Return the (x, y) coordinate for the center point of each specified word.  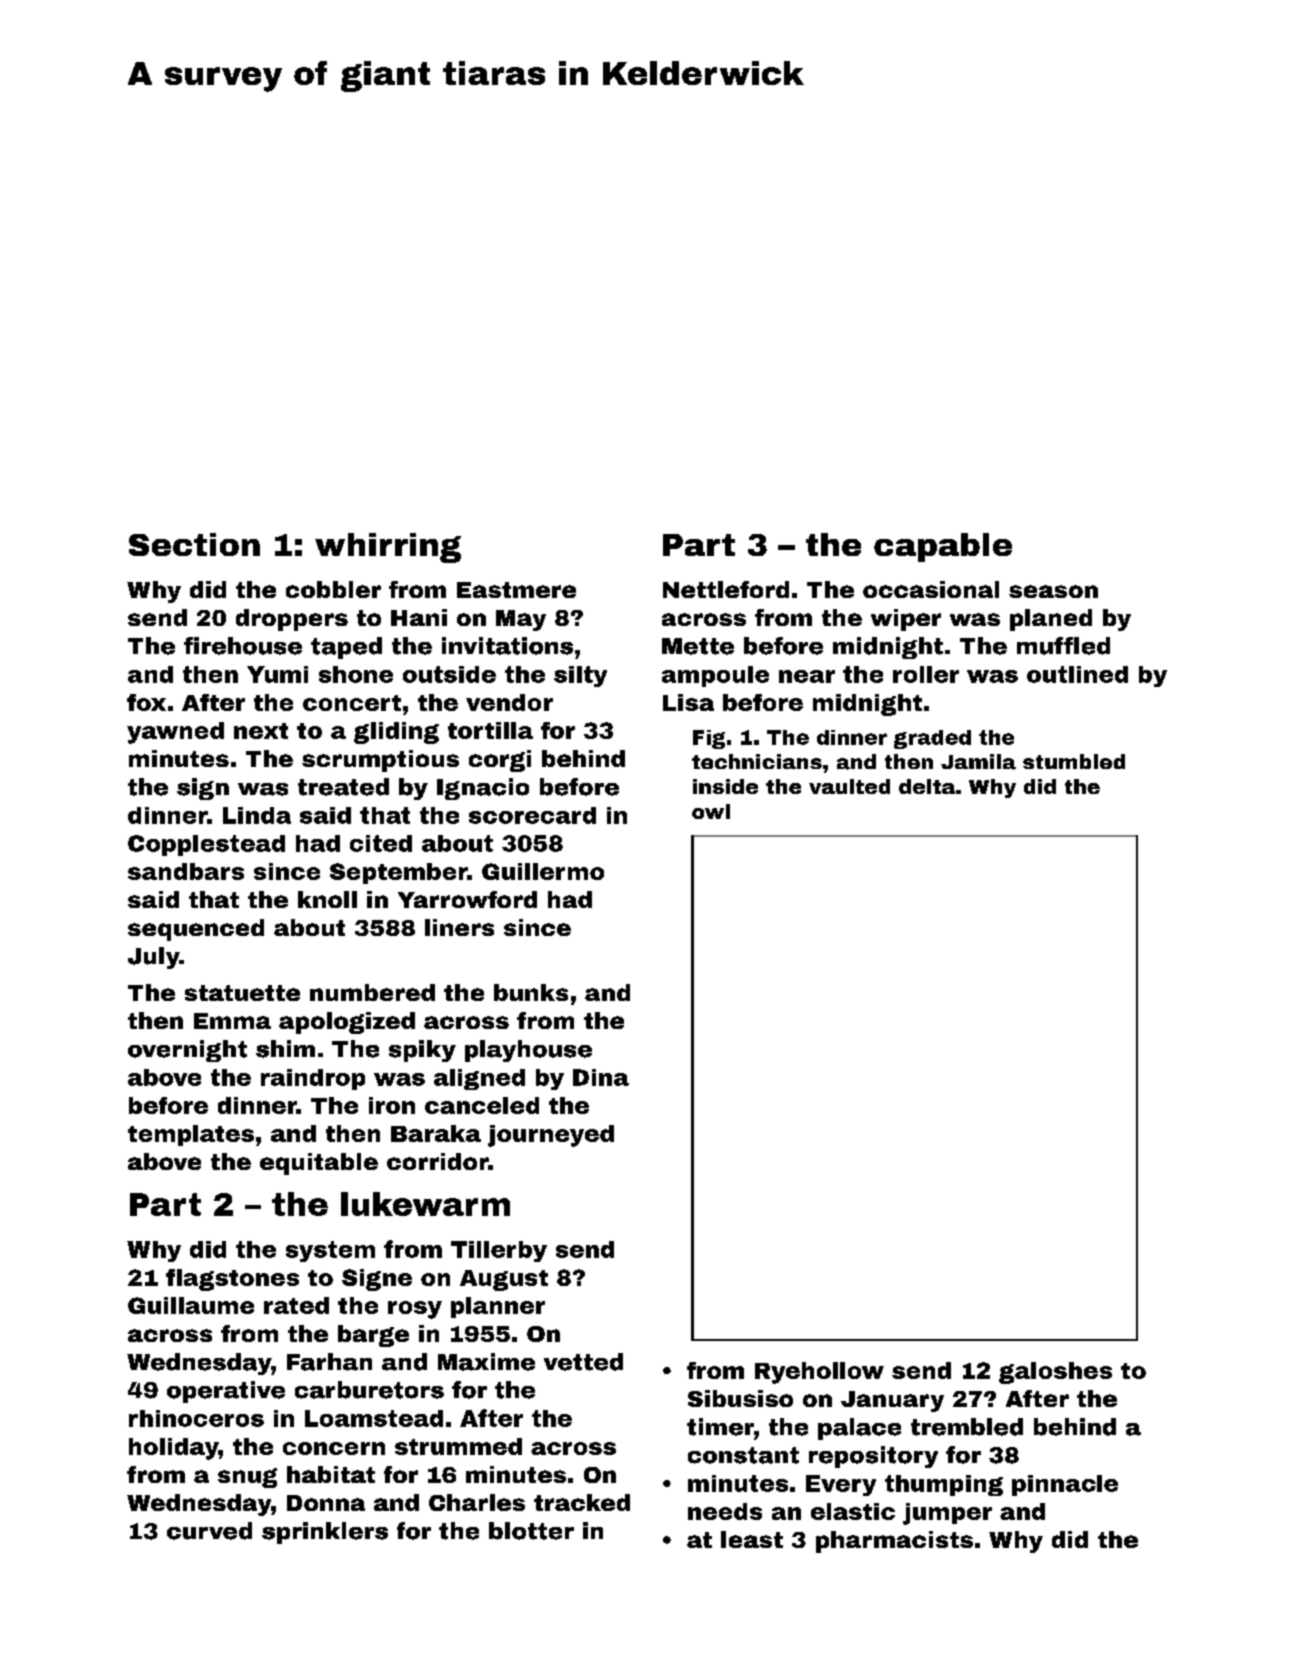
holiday (174, 1449)
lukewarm (425, 1204)
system (330, 1251)
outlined (1077, 674)
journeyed (551, 1136)
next (261, 731)
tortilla (490, 730)
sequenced (196, 930)
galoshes (1055, 1373)
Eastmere (516, 590)
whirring (388, 548)
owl (711, 811)
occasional (931, 589)
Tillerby (499, 1251)
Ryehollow (819, 1373)
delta (927, 786)
